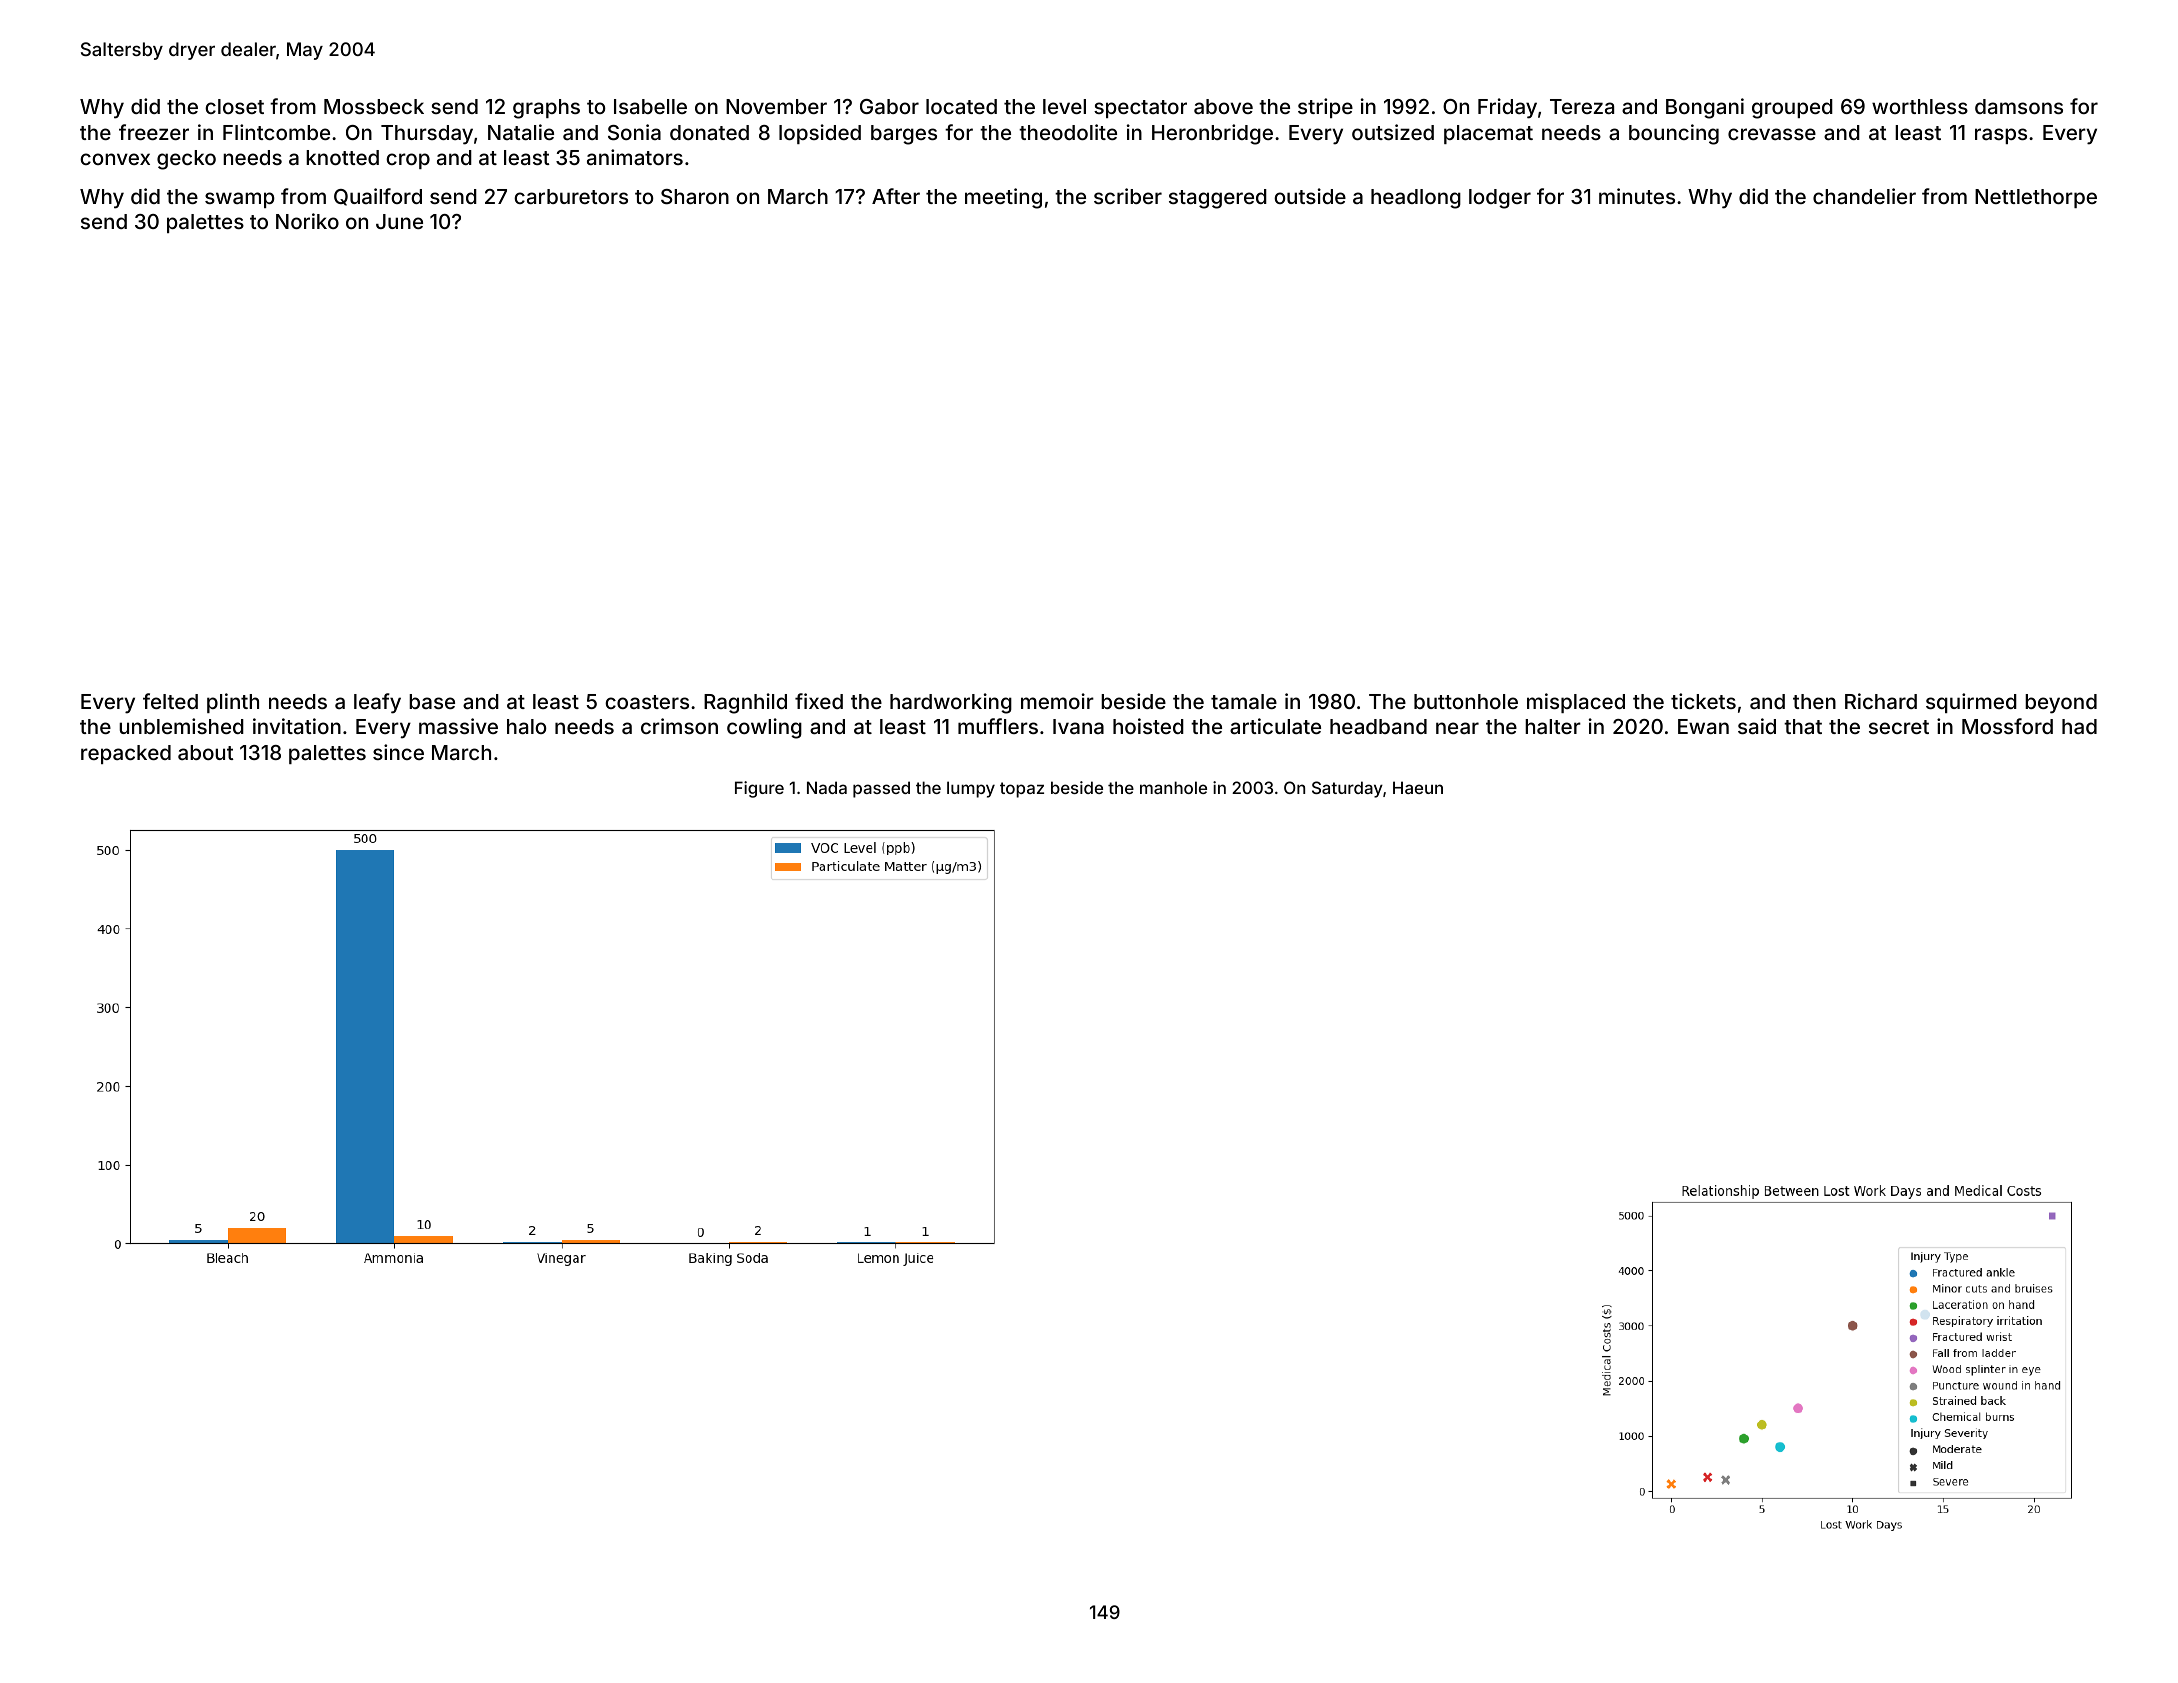  Describe the element at coordinates (2036, 198) in the page. I see `Nettlethorpe` at that location.
